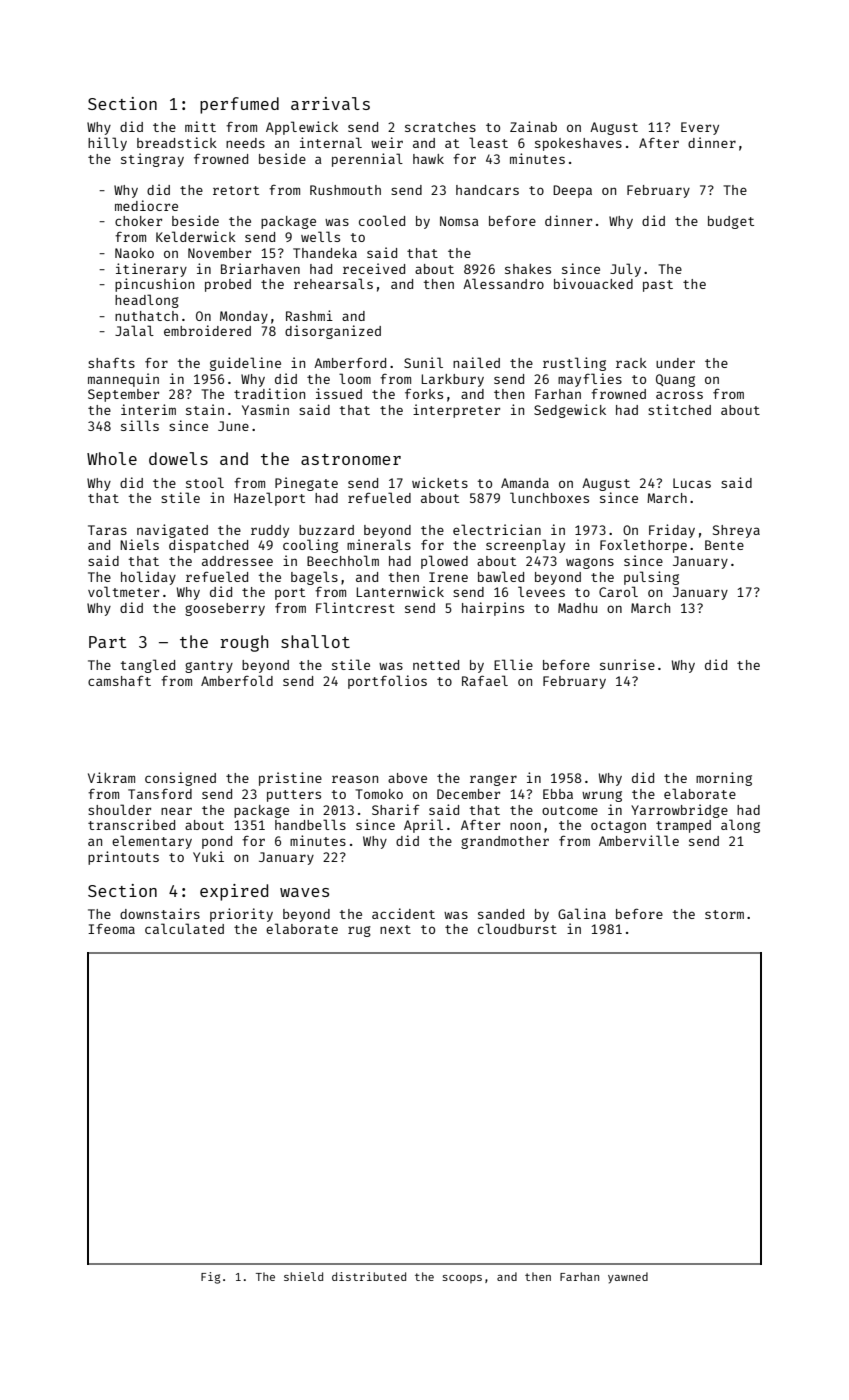 The image size is (849, 1400). I want to click on spokeshaves, so click(578, 144).
